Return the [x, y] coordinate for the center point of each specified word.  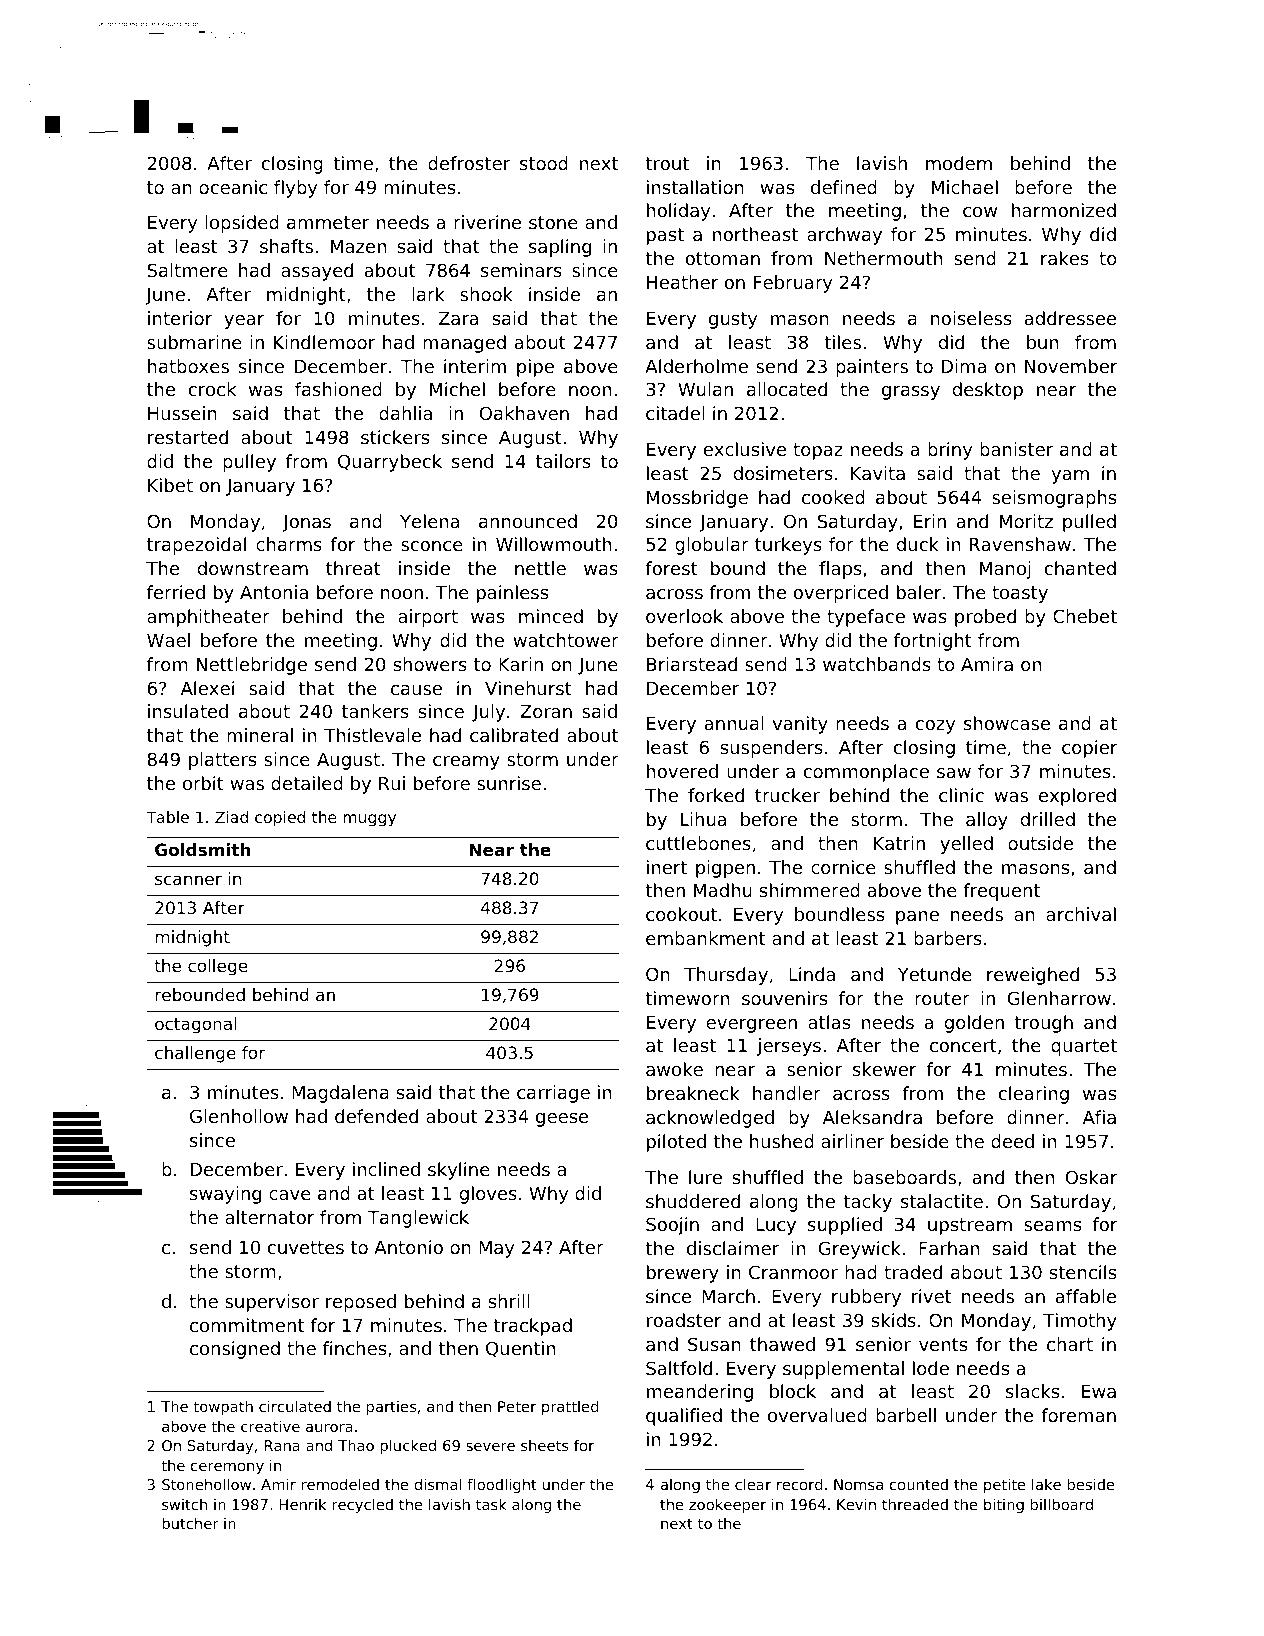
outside [1040, 843]
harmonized [1064, 210]
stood [544, 163]
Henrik [302, 1504]
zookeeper [727, 1506]
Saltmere [187, 270]
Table [167, 817]
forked [716, 795]
